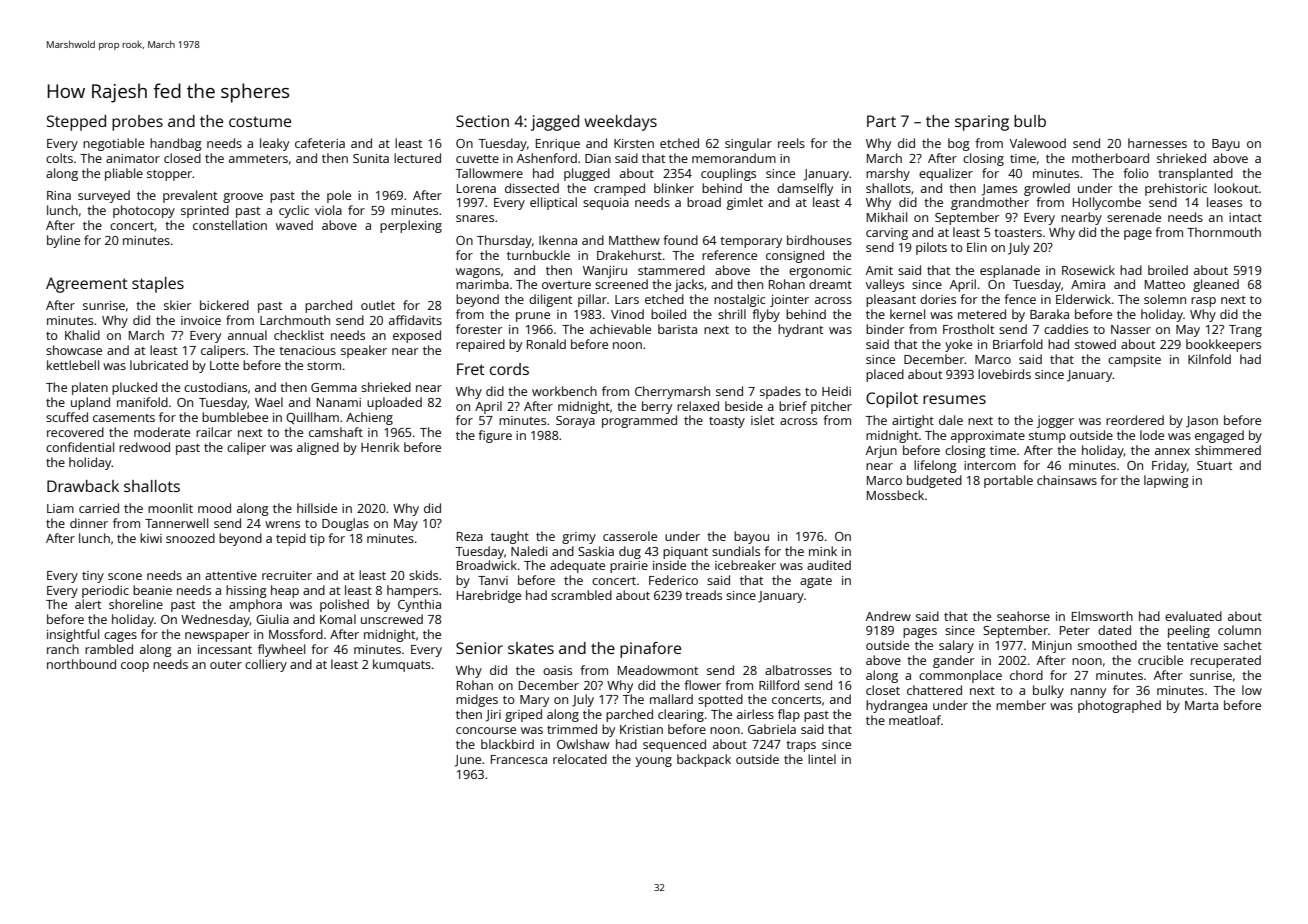  What do you see at coordinates (83, 486) in the image?
I see `Drawback` at bounding box center [83, 486].
